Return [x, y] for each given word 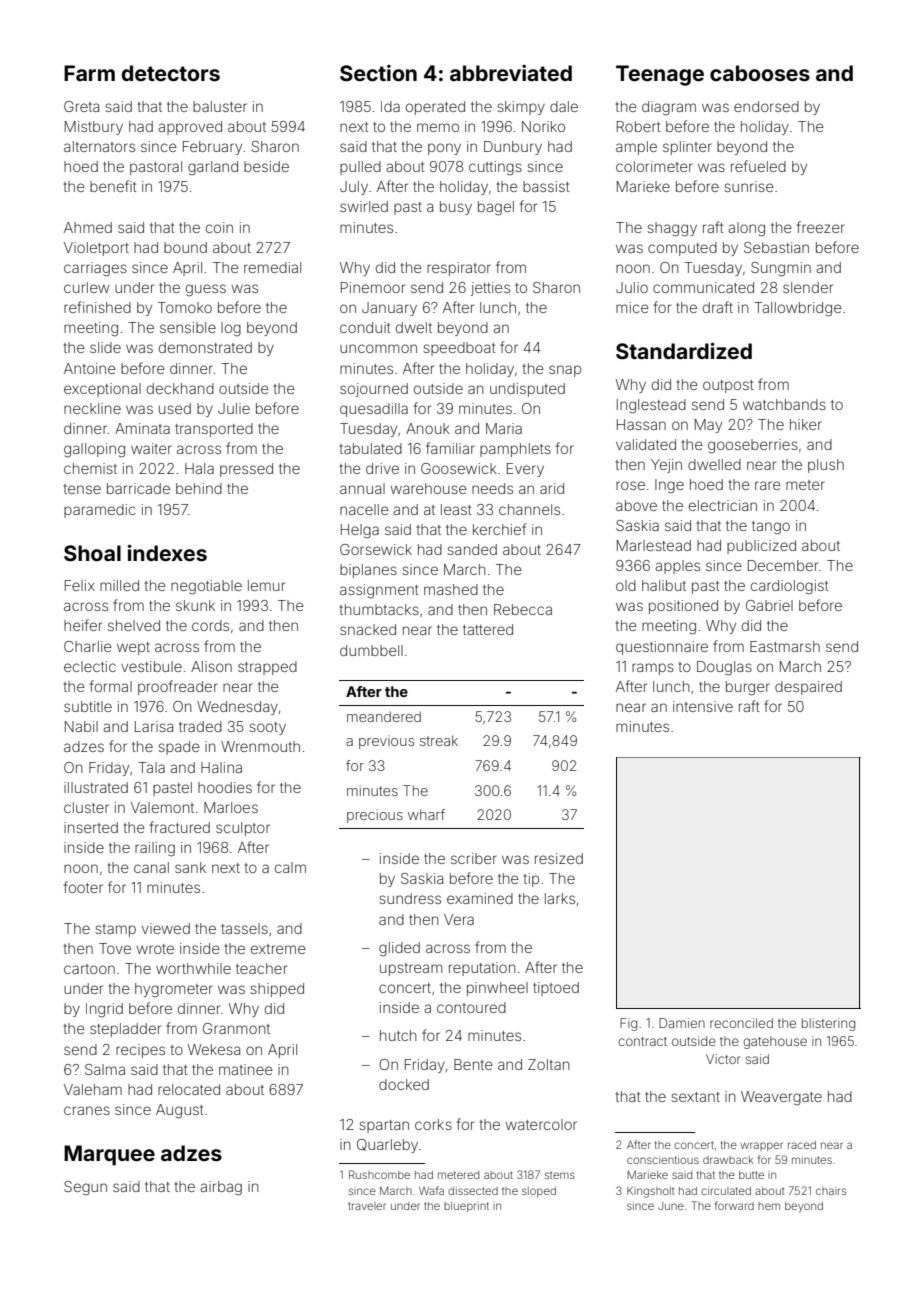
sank [190, 867]
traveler [367, 1206]
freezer [821, 227]
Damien [682, 1023]
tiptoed [556, 989]
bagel [496, 208]
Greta [81, 106]
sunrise [749, 186]
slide [105, 347]
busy [456, 208]
